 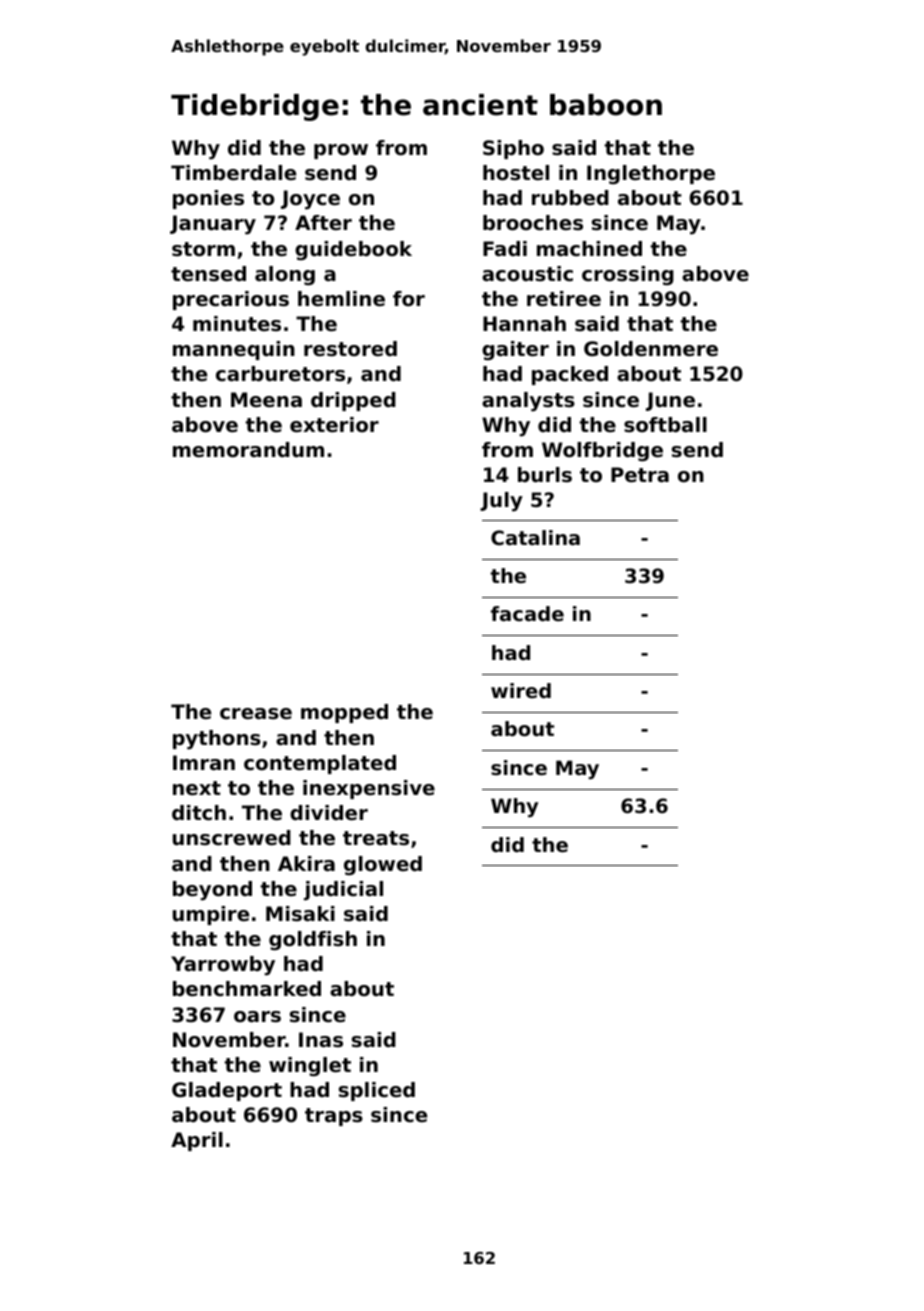 What do you see at coordinates (505, 248) in the screenshot?
I see `Fadi` at bounding box center [505, 248].
